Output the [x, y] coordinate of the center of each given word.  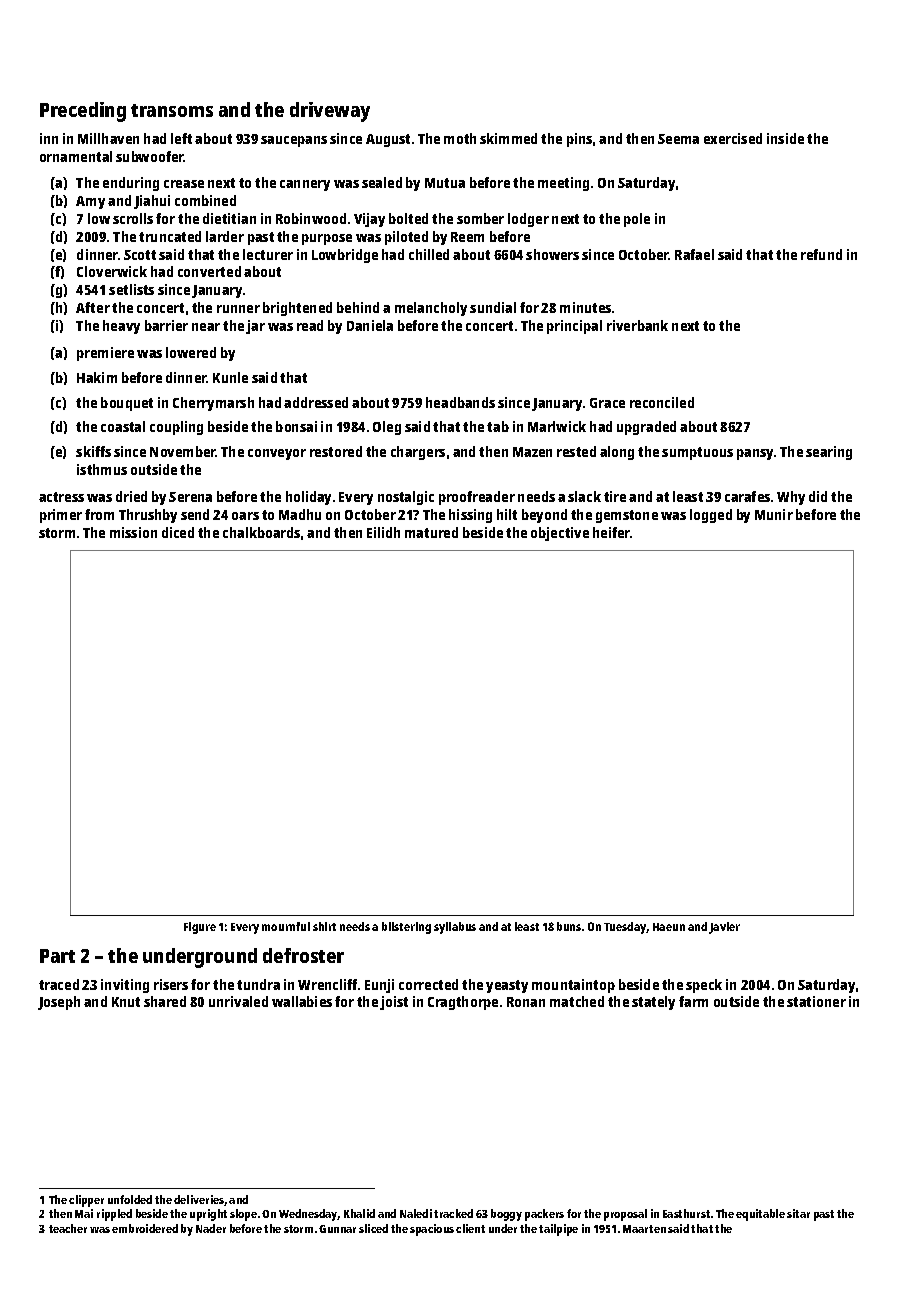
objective [560, 534]
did [818, 496]
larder [225, 236]
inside [785, 138]
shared [165, 1001]
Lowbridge [345, 256]
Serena [190, 497]
